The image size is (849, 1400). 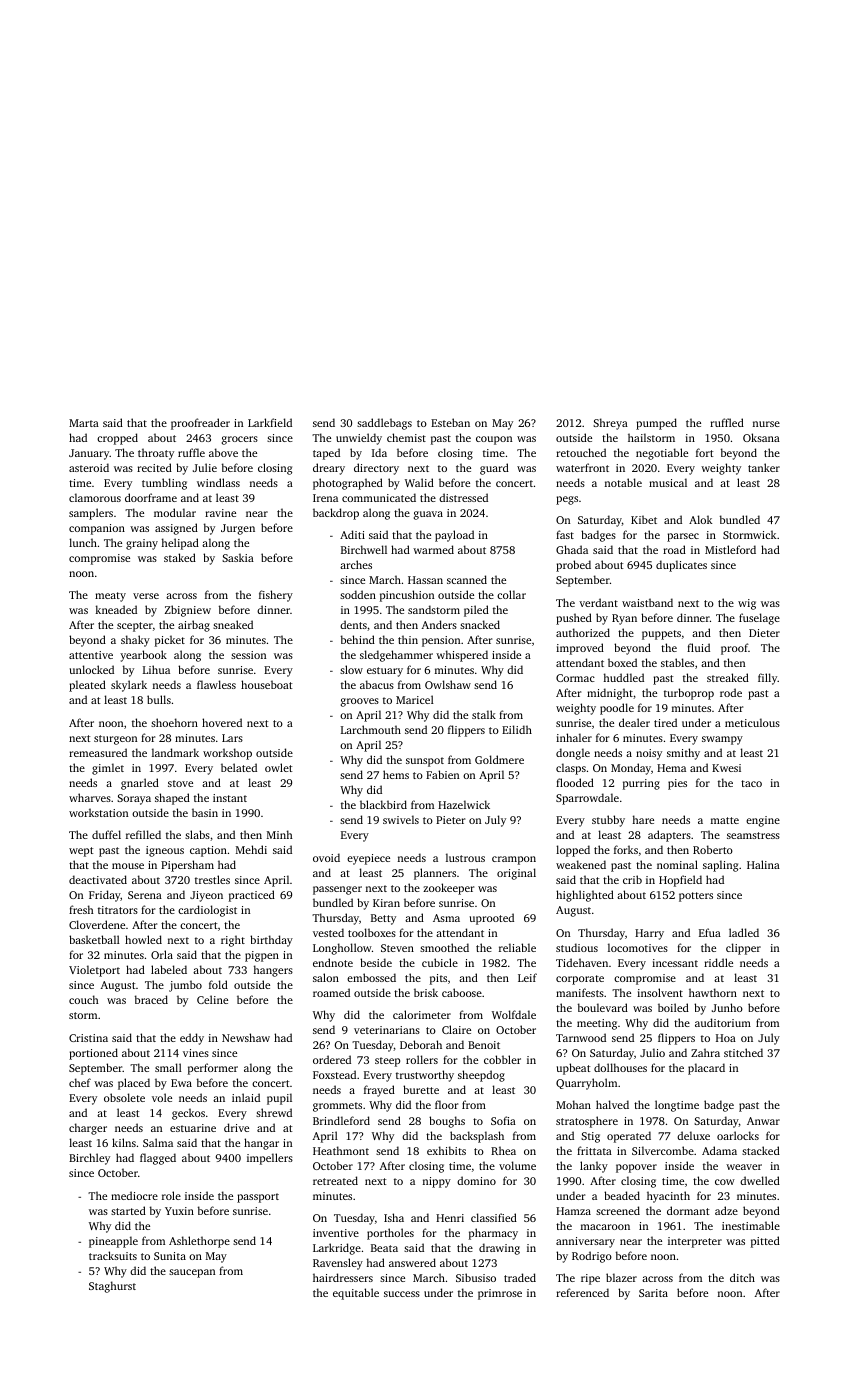 What do you see at coordinates (84, 423) in the document?
I see `Marta` at bounding box center [84, 423].
